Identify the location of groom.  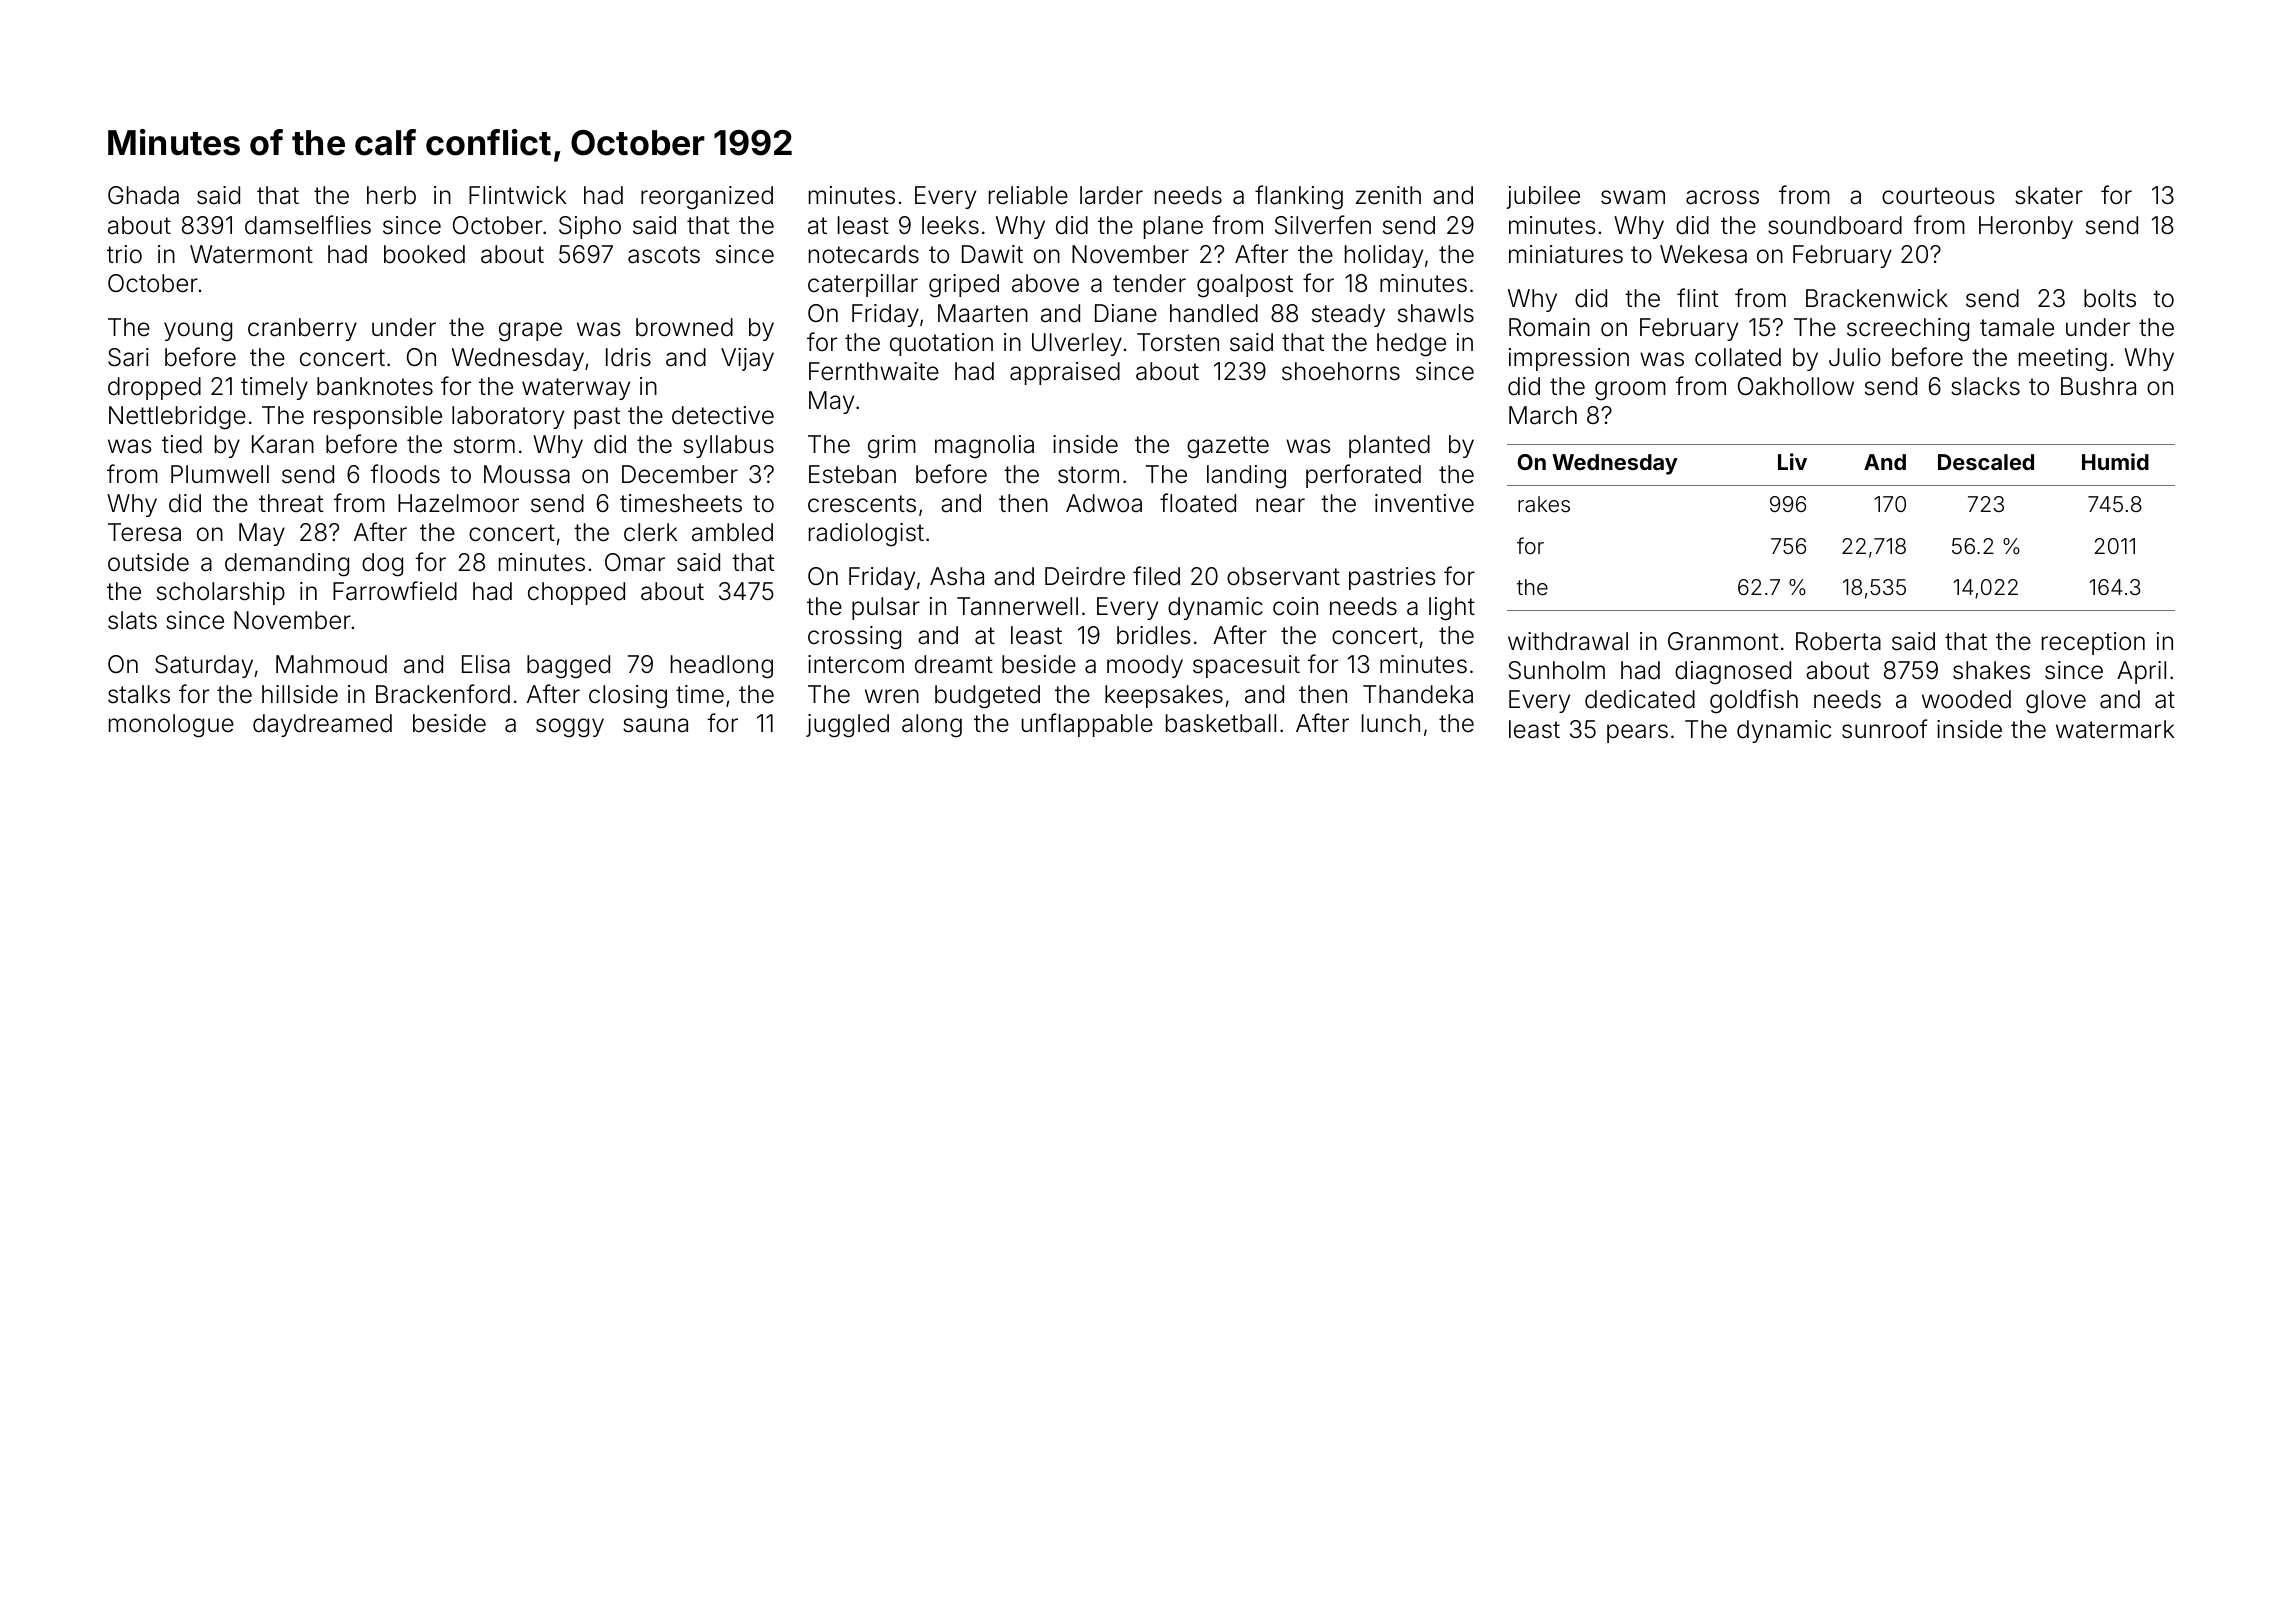
(1630, 391).
